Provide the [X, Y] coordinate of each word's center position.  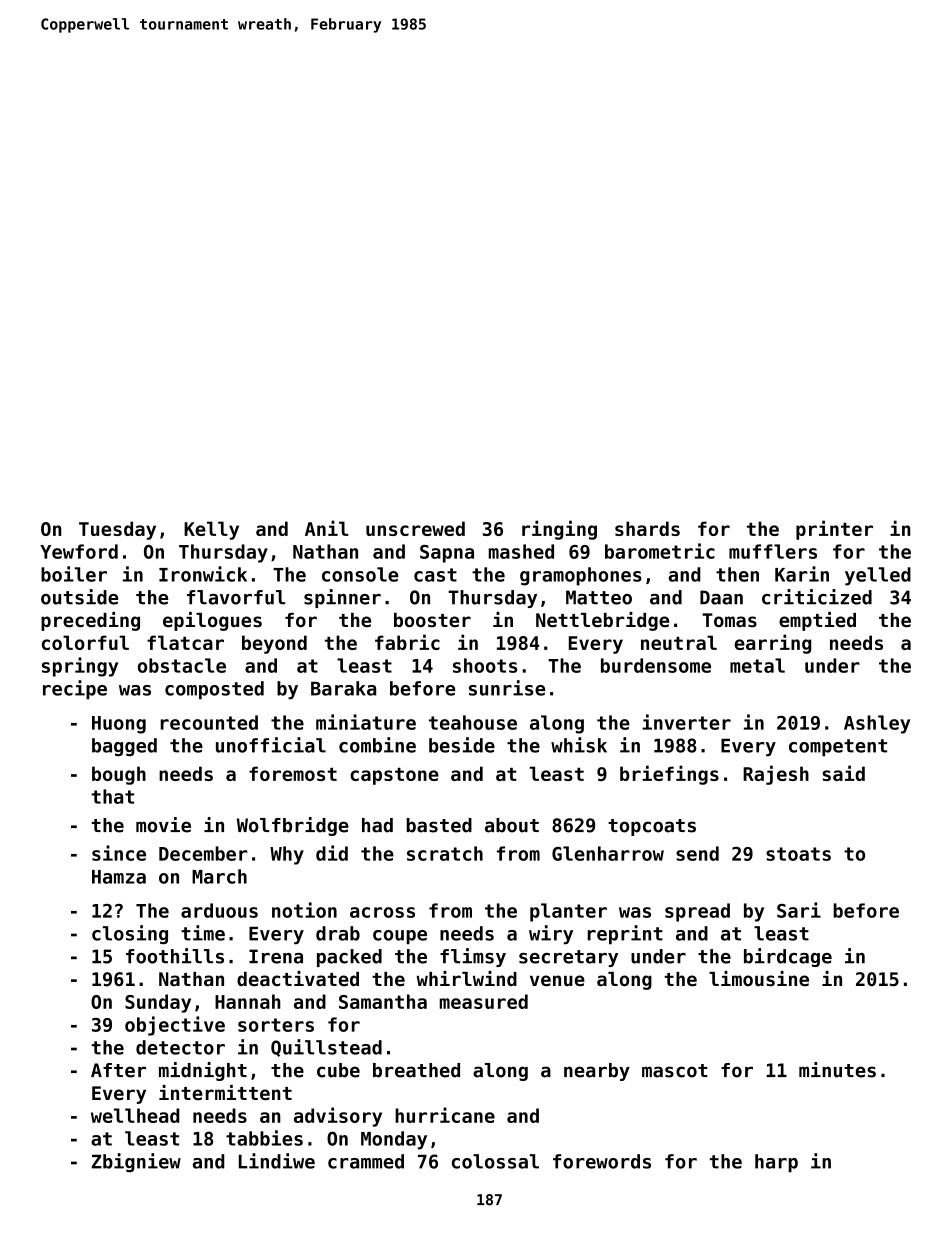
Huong [119, 725]
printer [834, 530]
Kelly [211, 530]
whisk [579, 745]
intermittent [225, 1093]
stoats [798, 854]
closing [130, 934]
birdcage [788, 957]
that [113, 796]
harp [776, 1163]
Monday [394, 1140]
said [843, 773]
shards [647, 528]
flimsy [473, 957]
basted [439, 825]
